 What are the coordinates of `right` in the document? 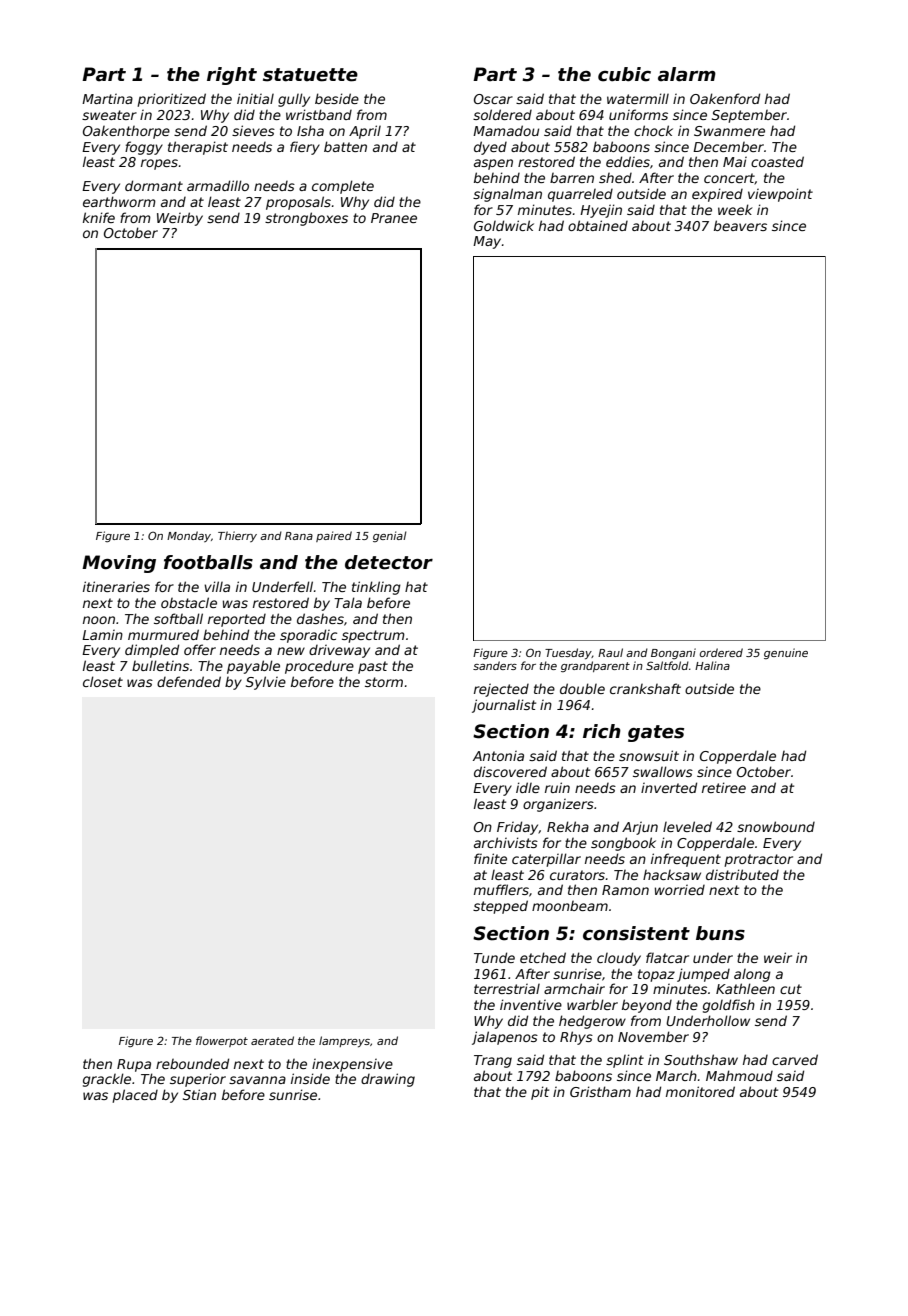 It's located at (232, 76).
